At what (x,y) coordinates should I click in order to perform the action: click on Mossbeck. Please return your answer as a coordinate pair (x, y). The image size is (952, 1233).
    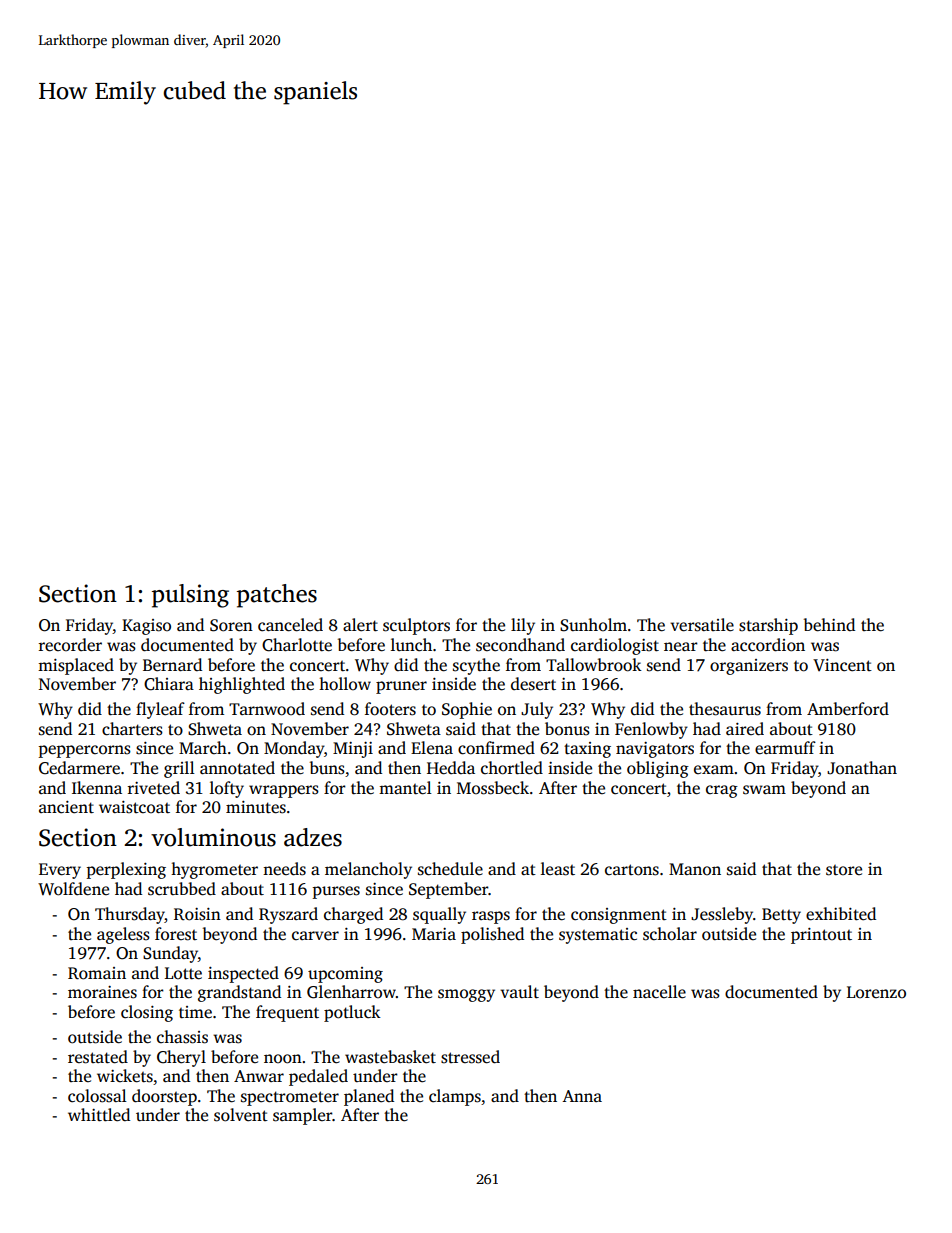
    Looking at the image, I should click on (493, 788).
